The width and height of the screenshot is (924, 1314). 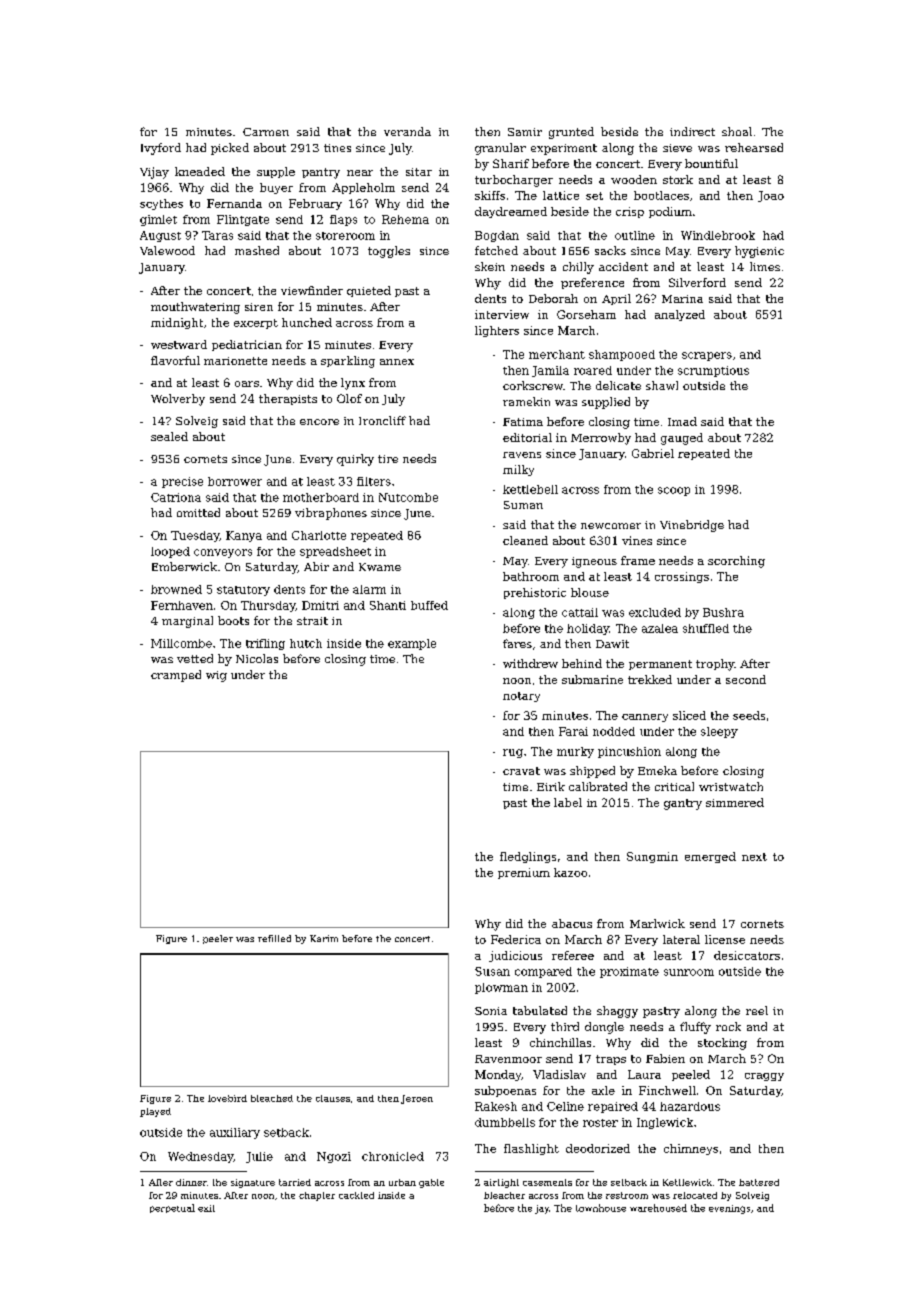 What do you see at coordinates (155, 1112) in the screenshot?
I see `played` at bounding box center [155, 1112].
